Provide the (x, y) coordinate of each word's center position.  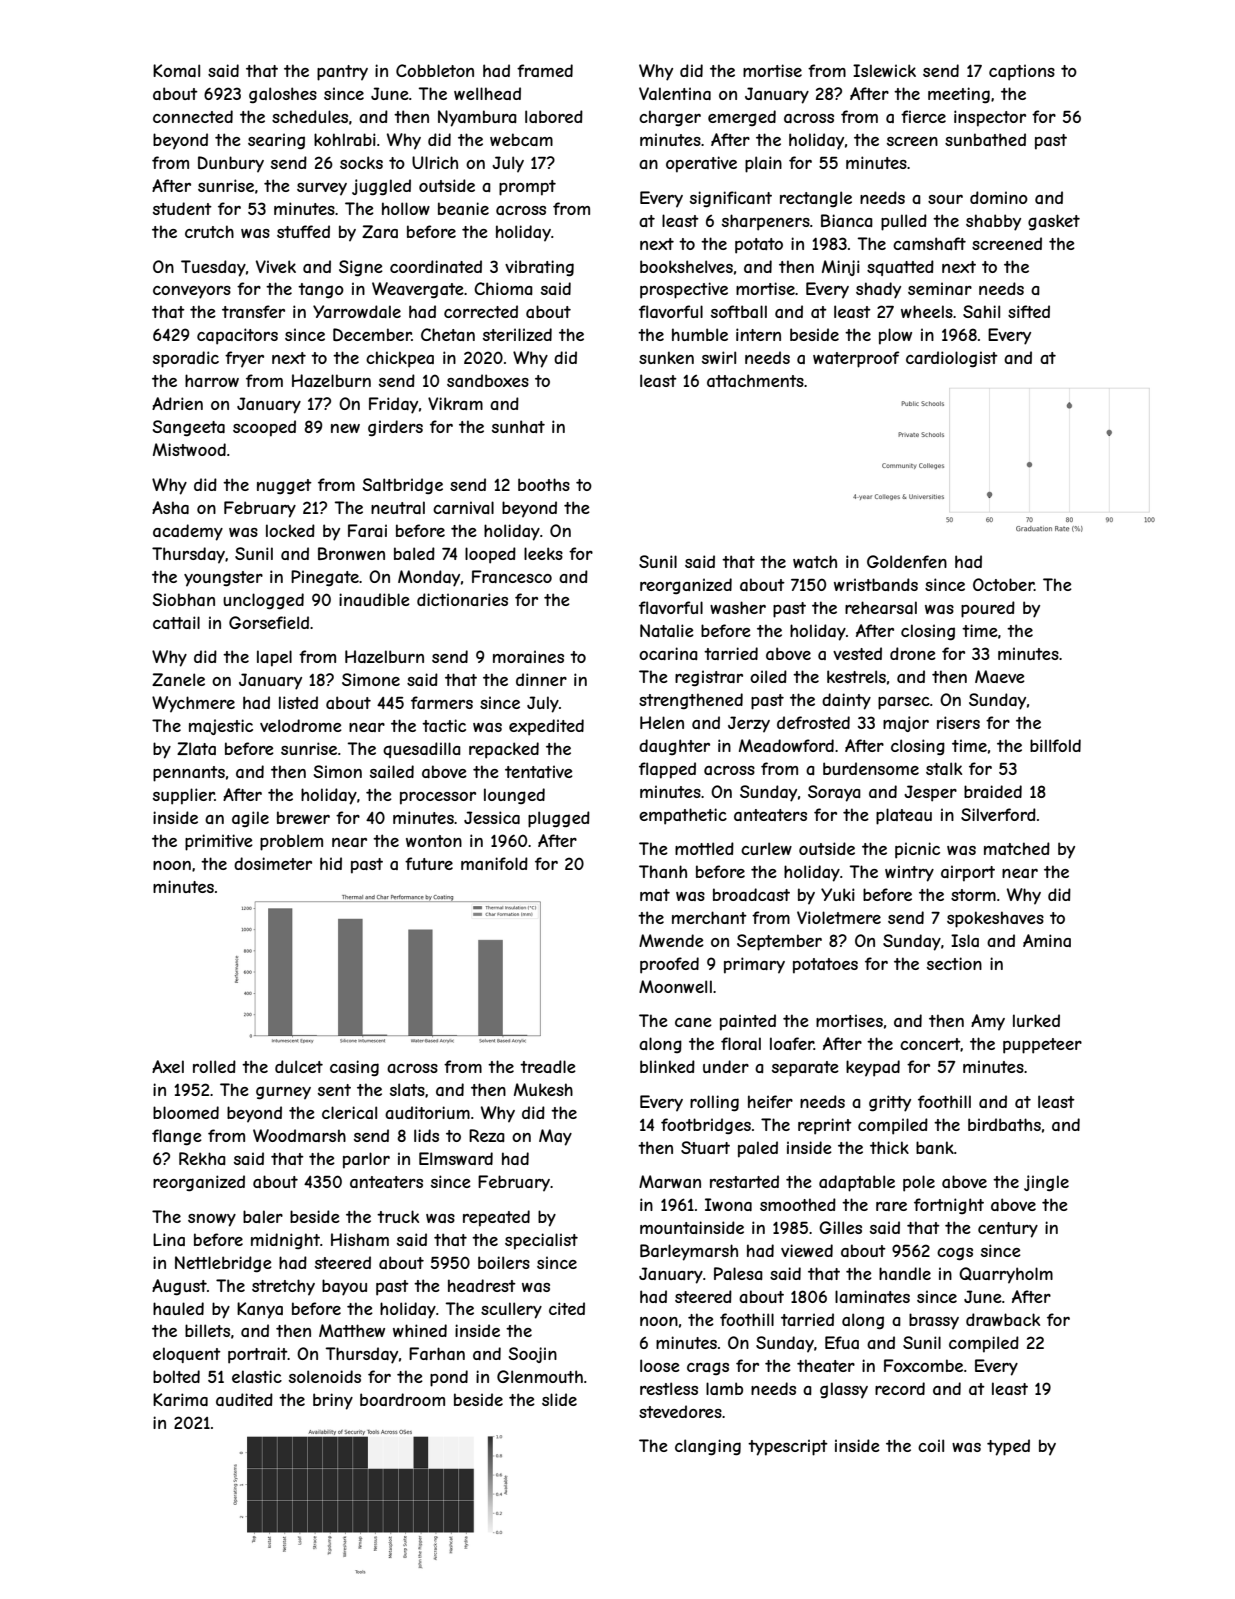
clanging (708, 1447)
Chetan (448, 334)
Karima (180, 1399)
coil (931, 1445)
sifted (1029, 311)
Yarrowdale (357, 311)
